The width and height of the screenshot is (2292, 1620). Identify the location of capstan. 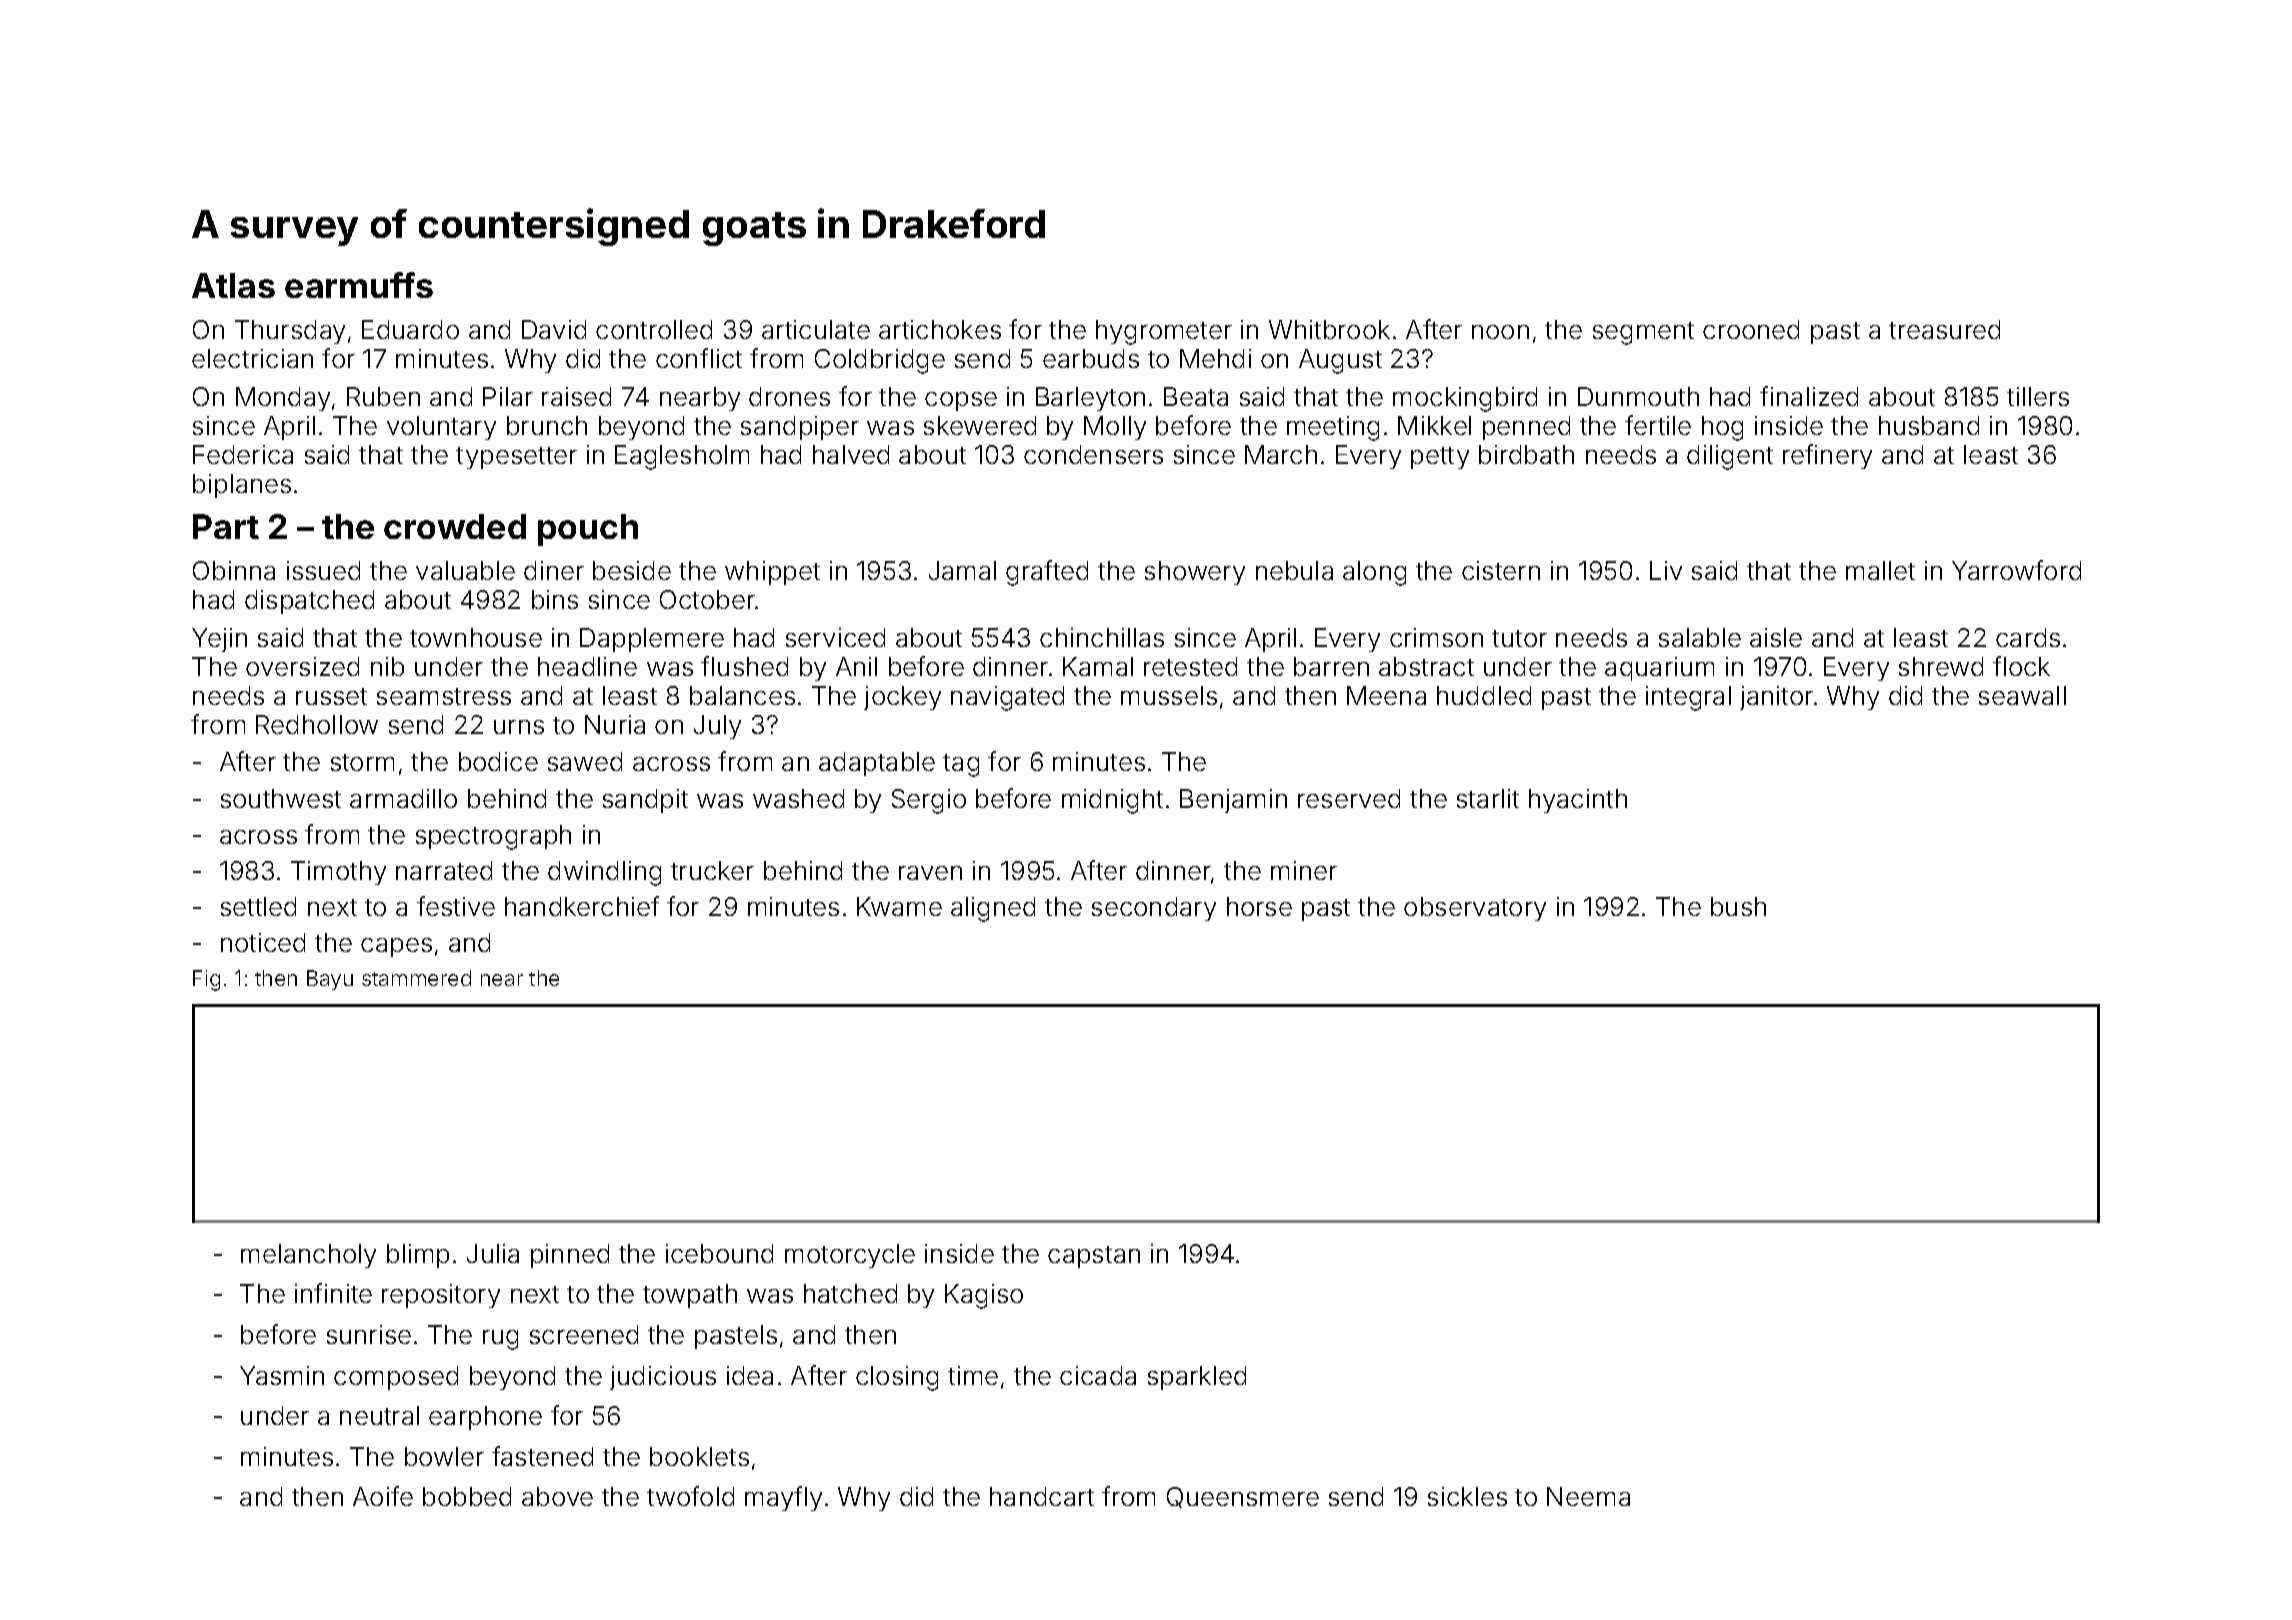
(1094, 1257).
